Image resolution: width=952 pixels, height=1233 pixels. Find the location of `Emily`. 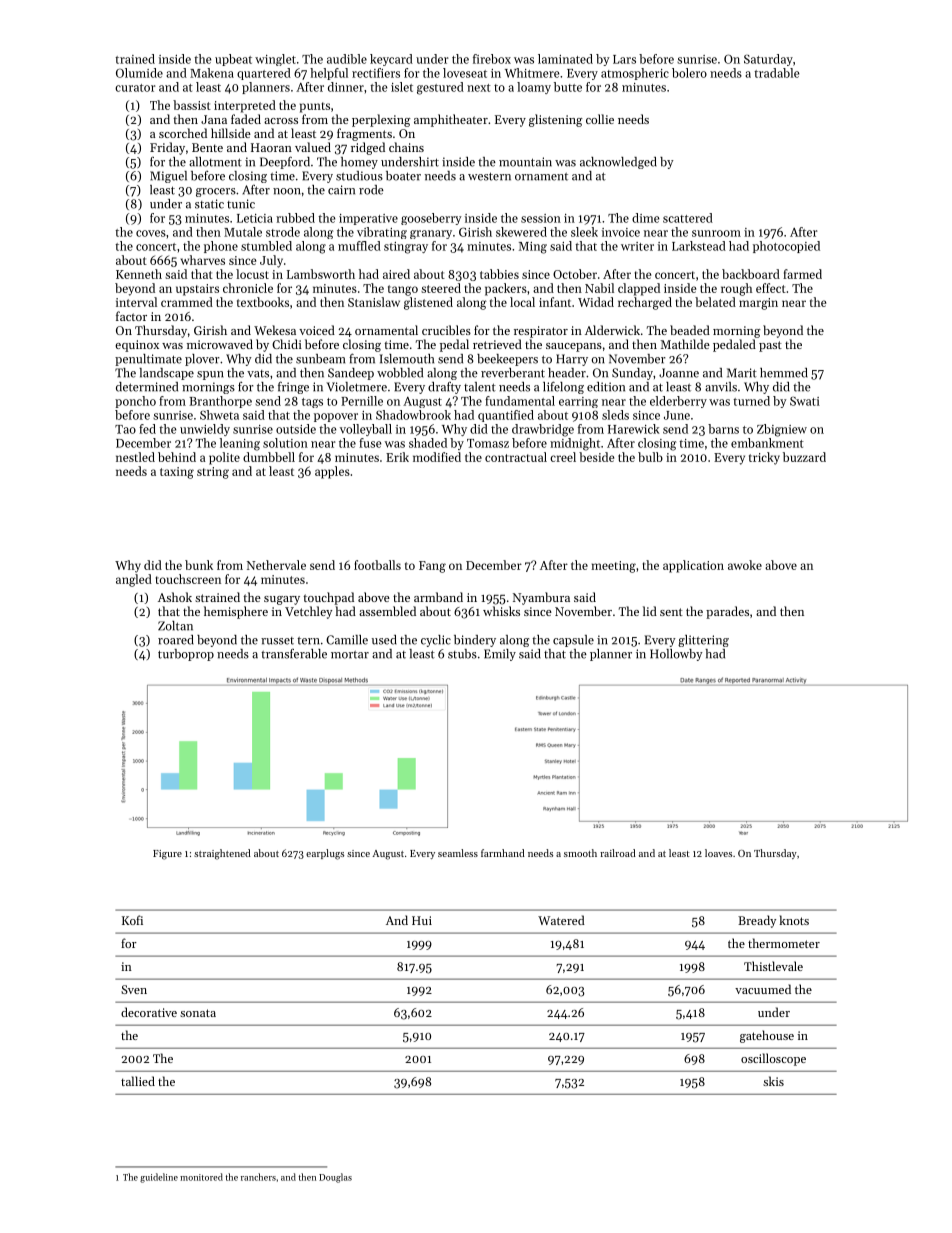

Emily is located at coordinates (500, 655).
